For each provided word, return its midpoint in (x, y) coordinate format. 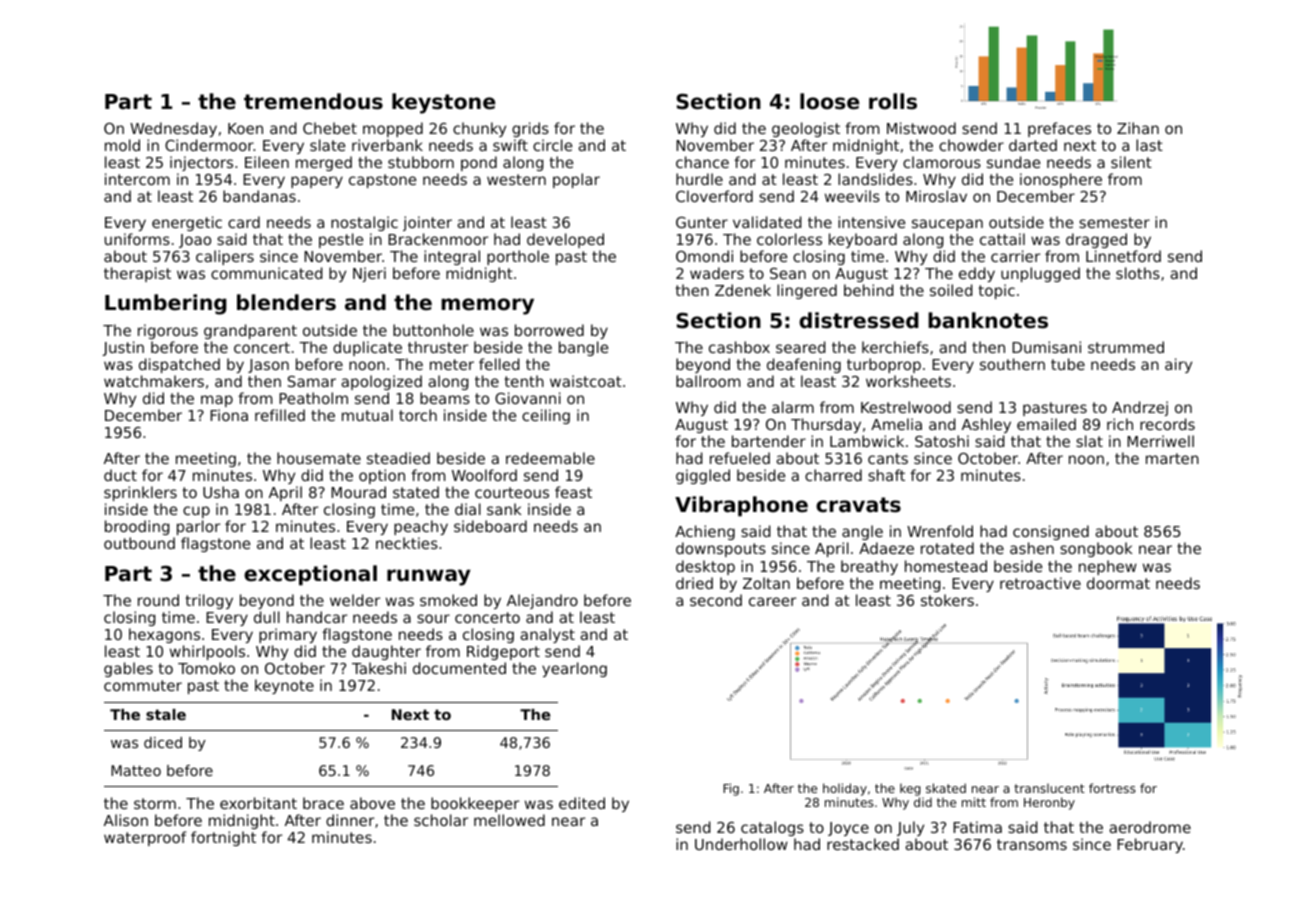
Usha (221, 492)
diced (163, 742)
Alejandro (542, 601)
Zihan (1138, 128)
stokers (947, 600)
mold (122, 145)
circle (552, 145)
